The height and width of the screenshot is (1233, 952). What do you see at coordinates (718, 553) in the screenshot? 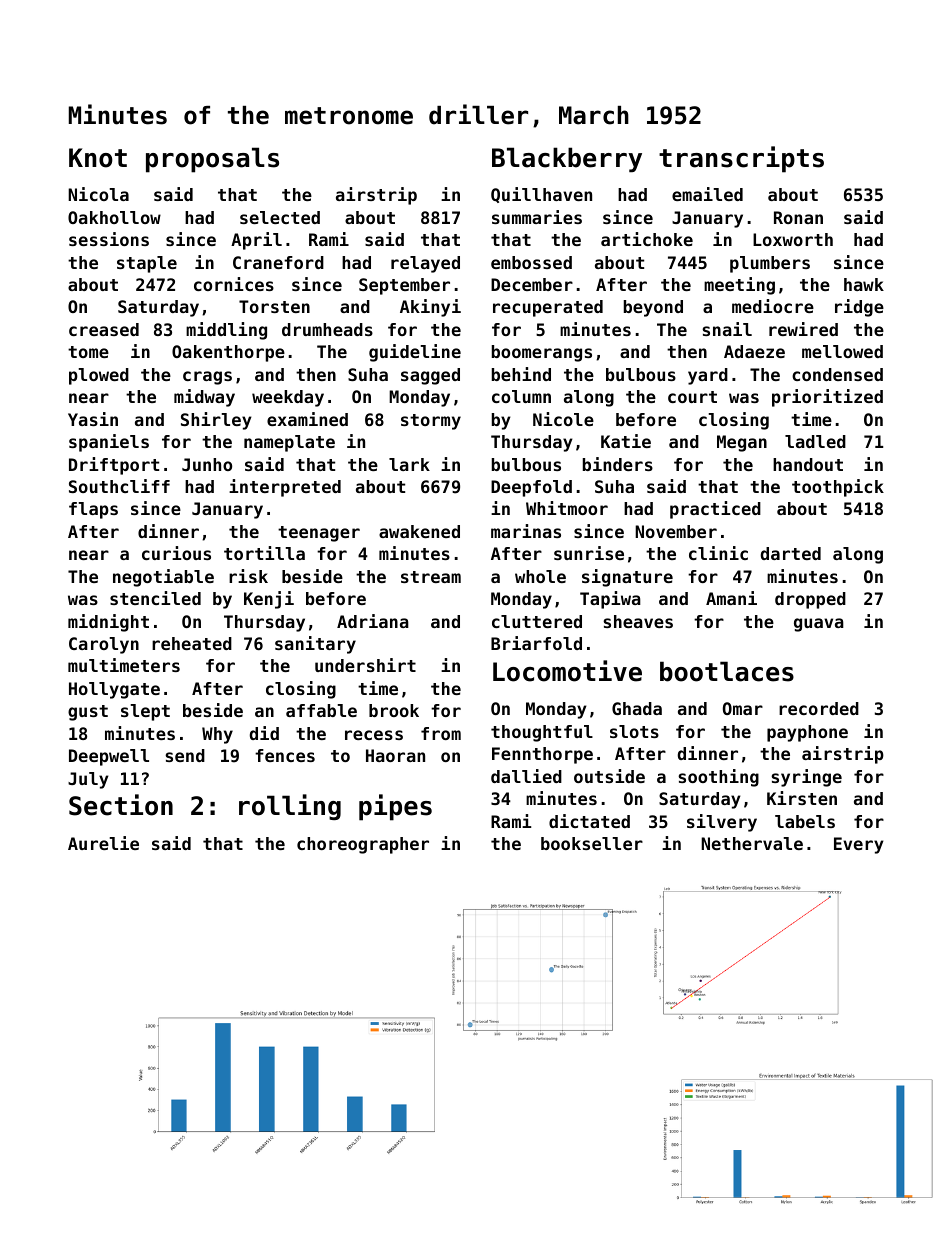
I see `clinic` at bounding box center [718, 553].
